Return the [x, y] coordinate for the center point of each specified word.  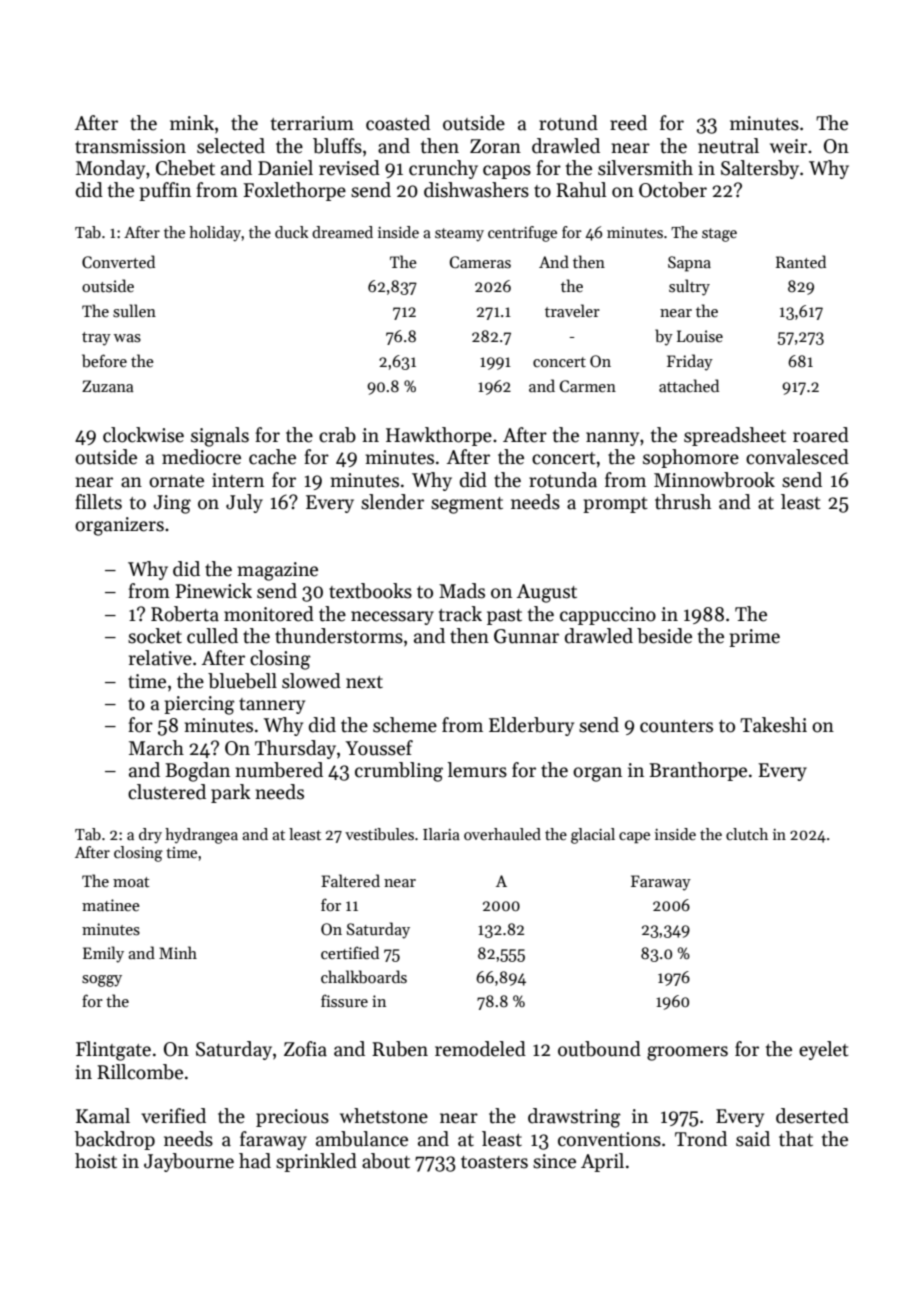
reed [628, 123]
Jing [172, 504]
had [255, 1161]
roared [821, 435]
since [554, 1161]
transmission [130, 146]
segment [467, 505]
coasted [398, 123]
